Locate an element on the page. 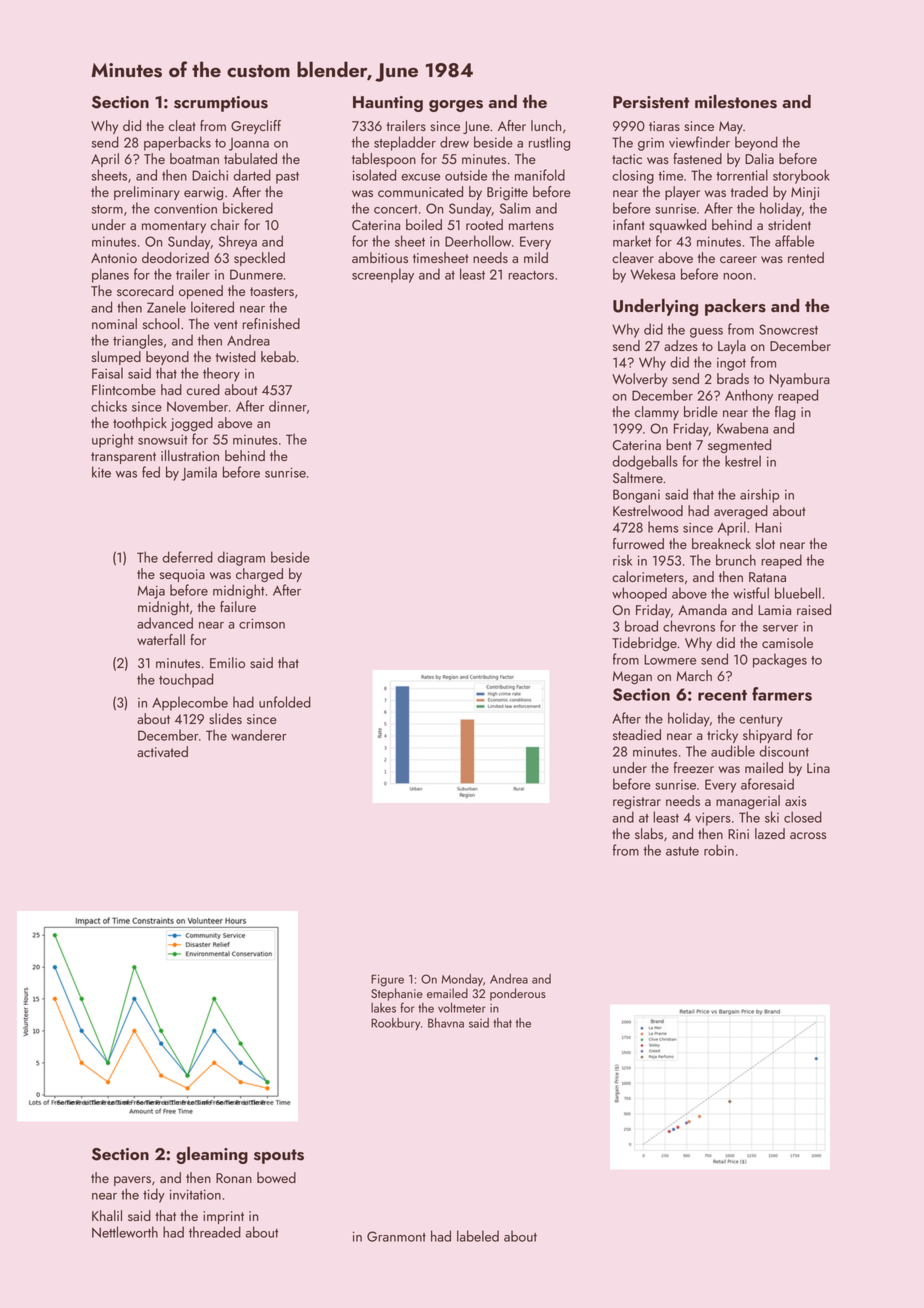 The width and height of the page is (924, 1308). scrumptious is located at coordinates (221, 104).
